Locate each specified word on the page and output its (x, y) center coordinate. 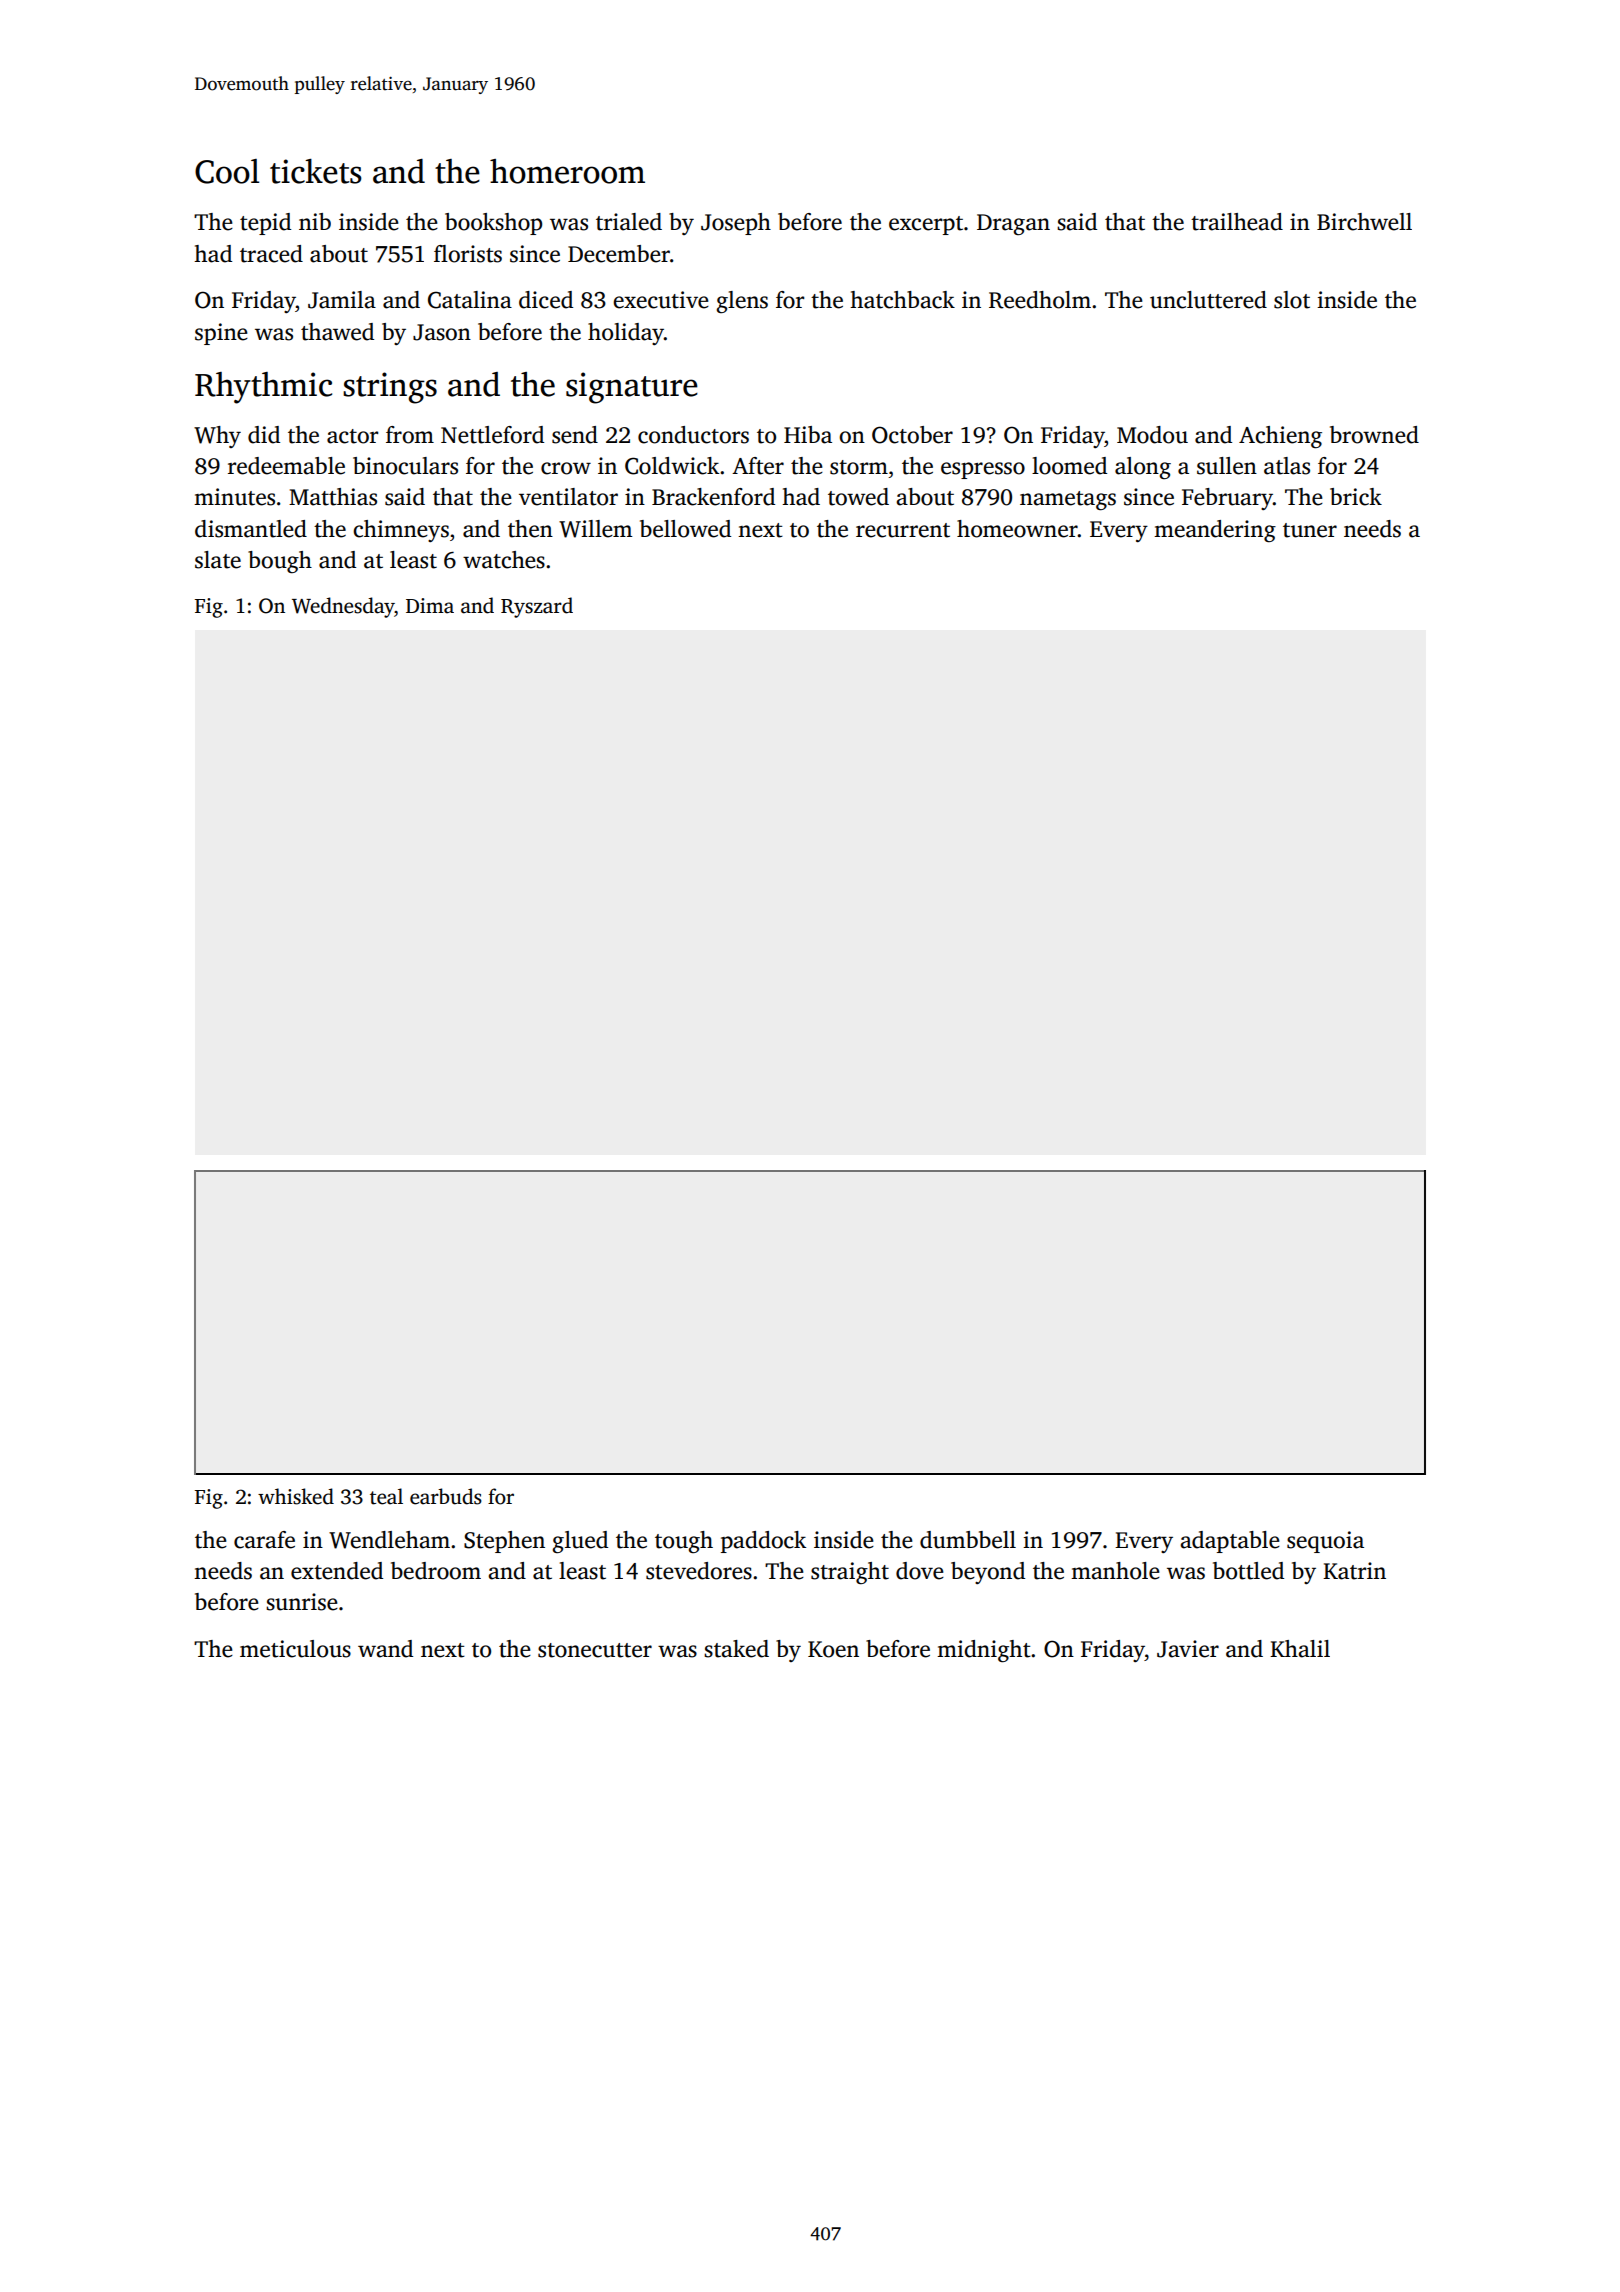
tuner (1310, 530)
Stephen (504, 1542)
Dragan (1013, 224)
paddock (763, 1542)
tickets (316, 171)
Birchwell (1364, 222)
